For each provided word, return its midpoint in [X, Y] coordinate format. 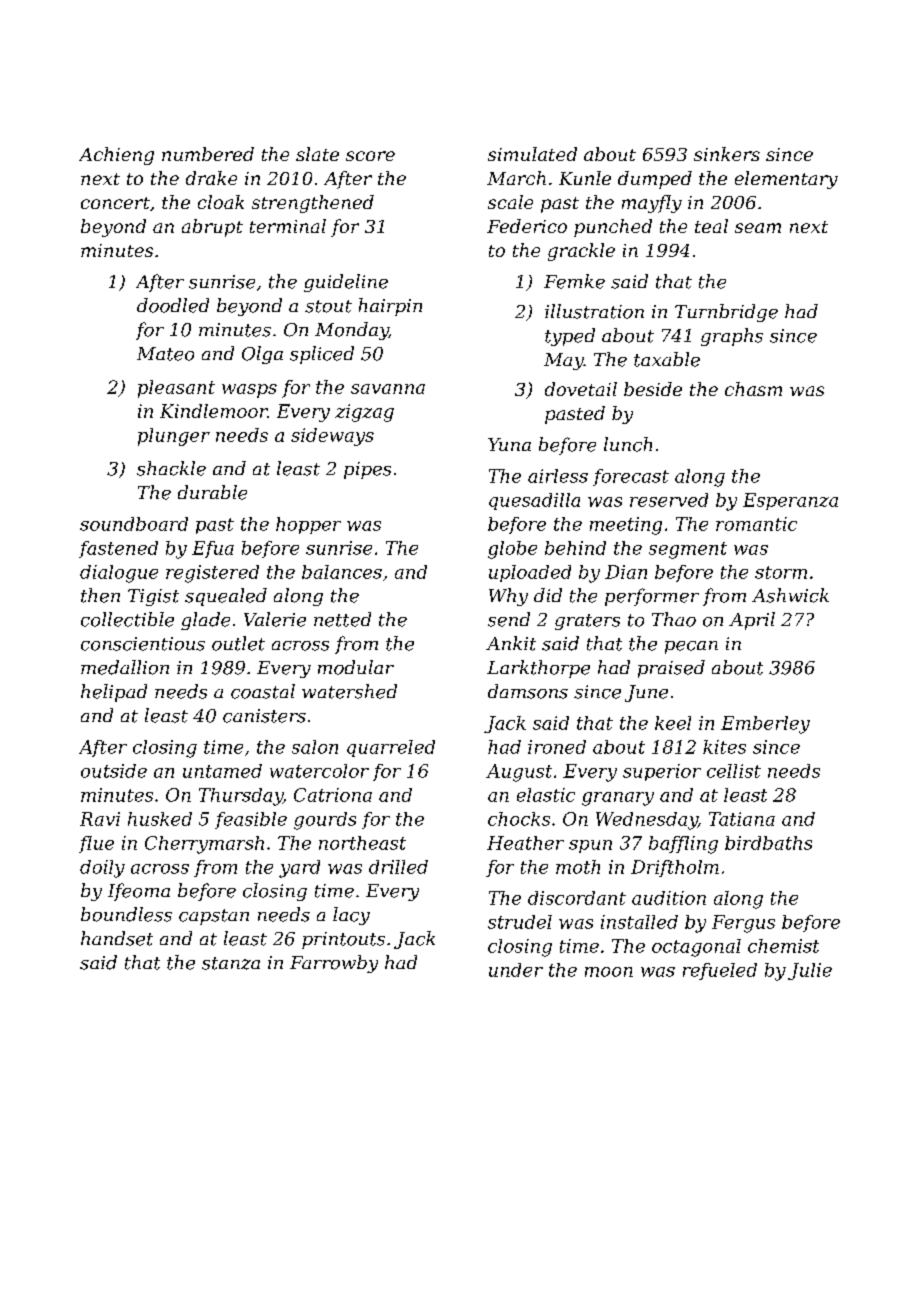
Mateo [165, 354]
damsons [528, 691]
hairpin [390, 307]
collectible [127, 619]
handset [117, 938]
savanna [388, 389]
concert [115, 203]
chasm [753, 389]
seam [758, 228]
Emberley [765, 725]
